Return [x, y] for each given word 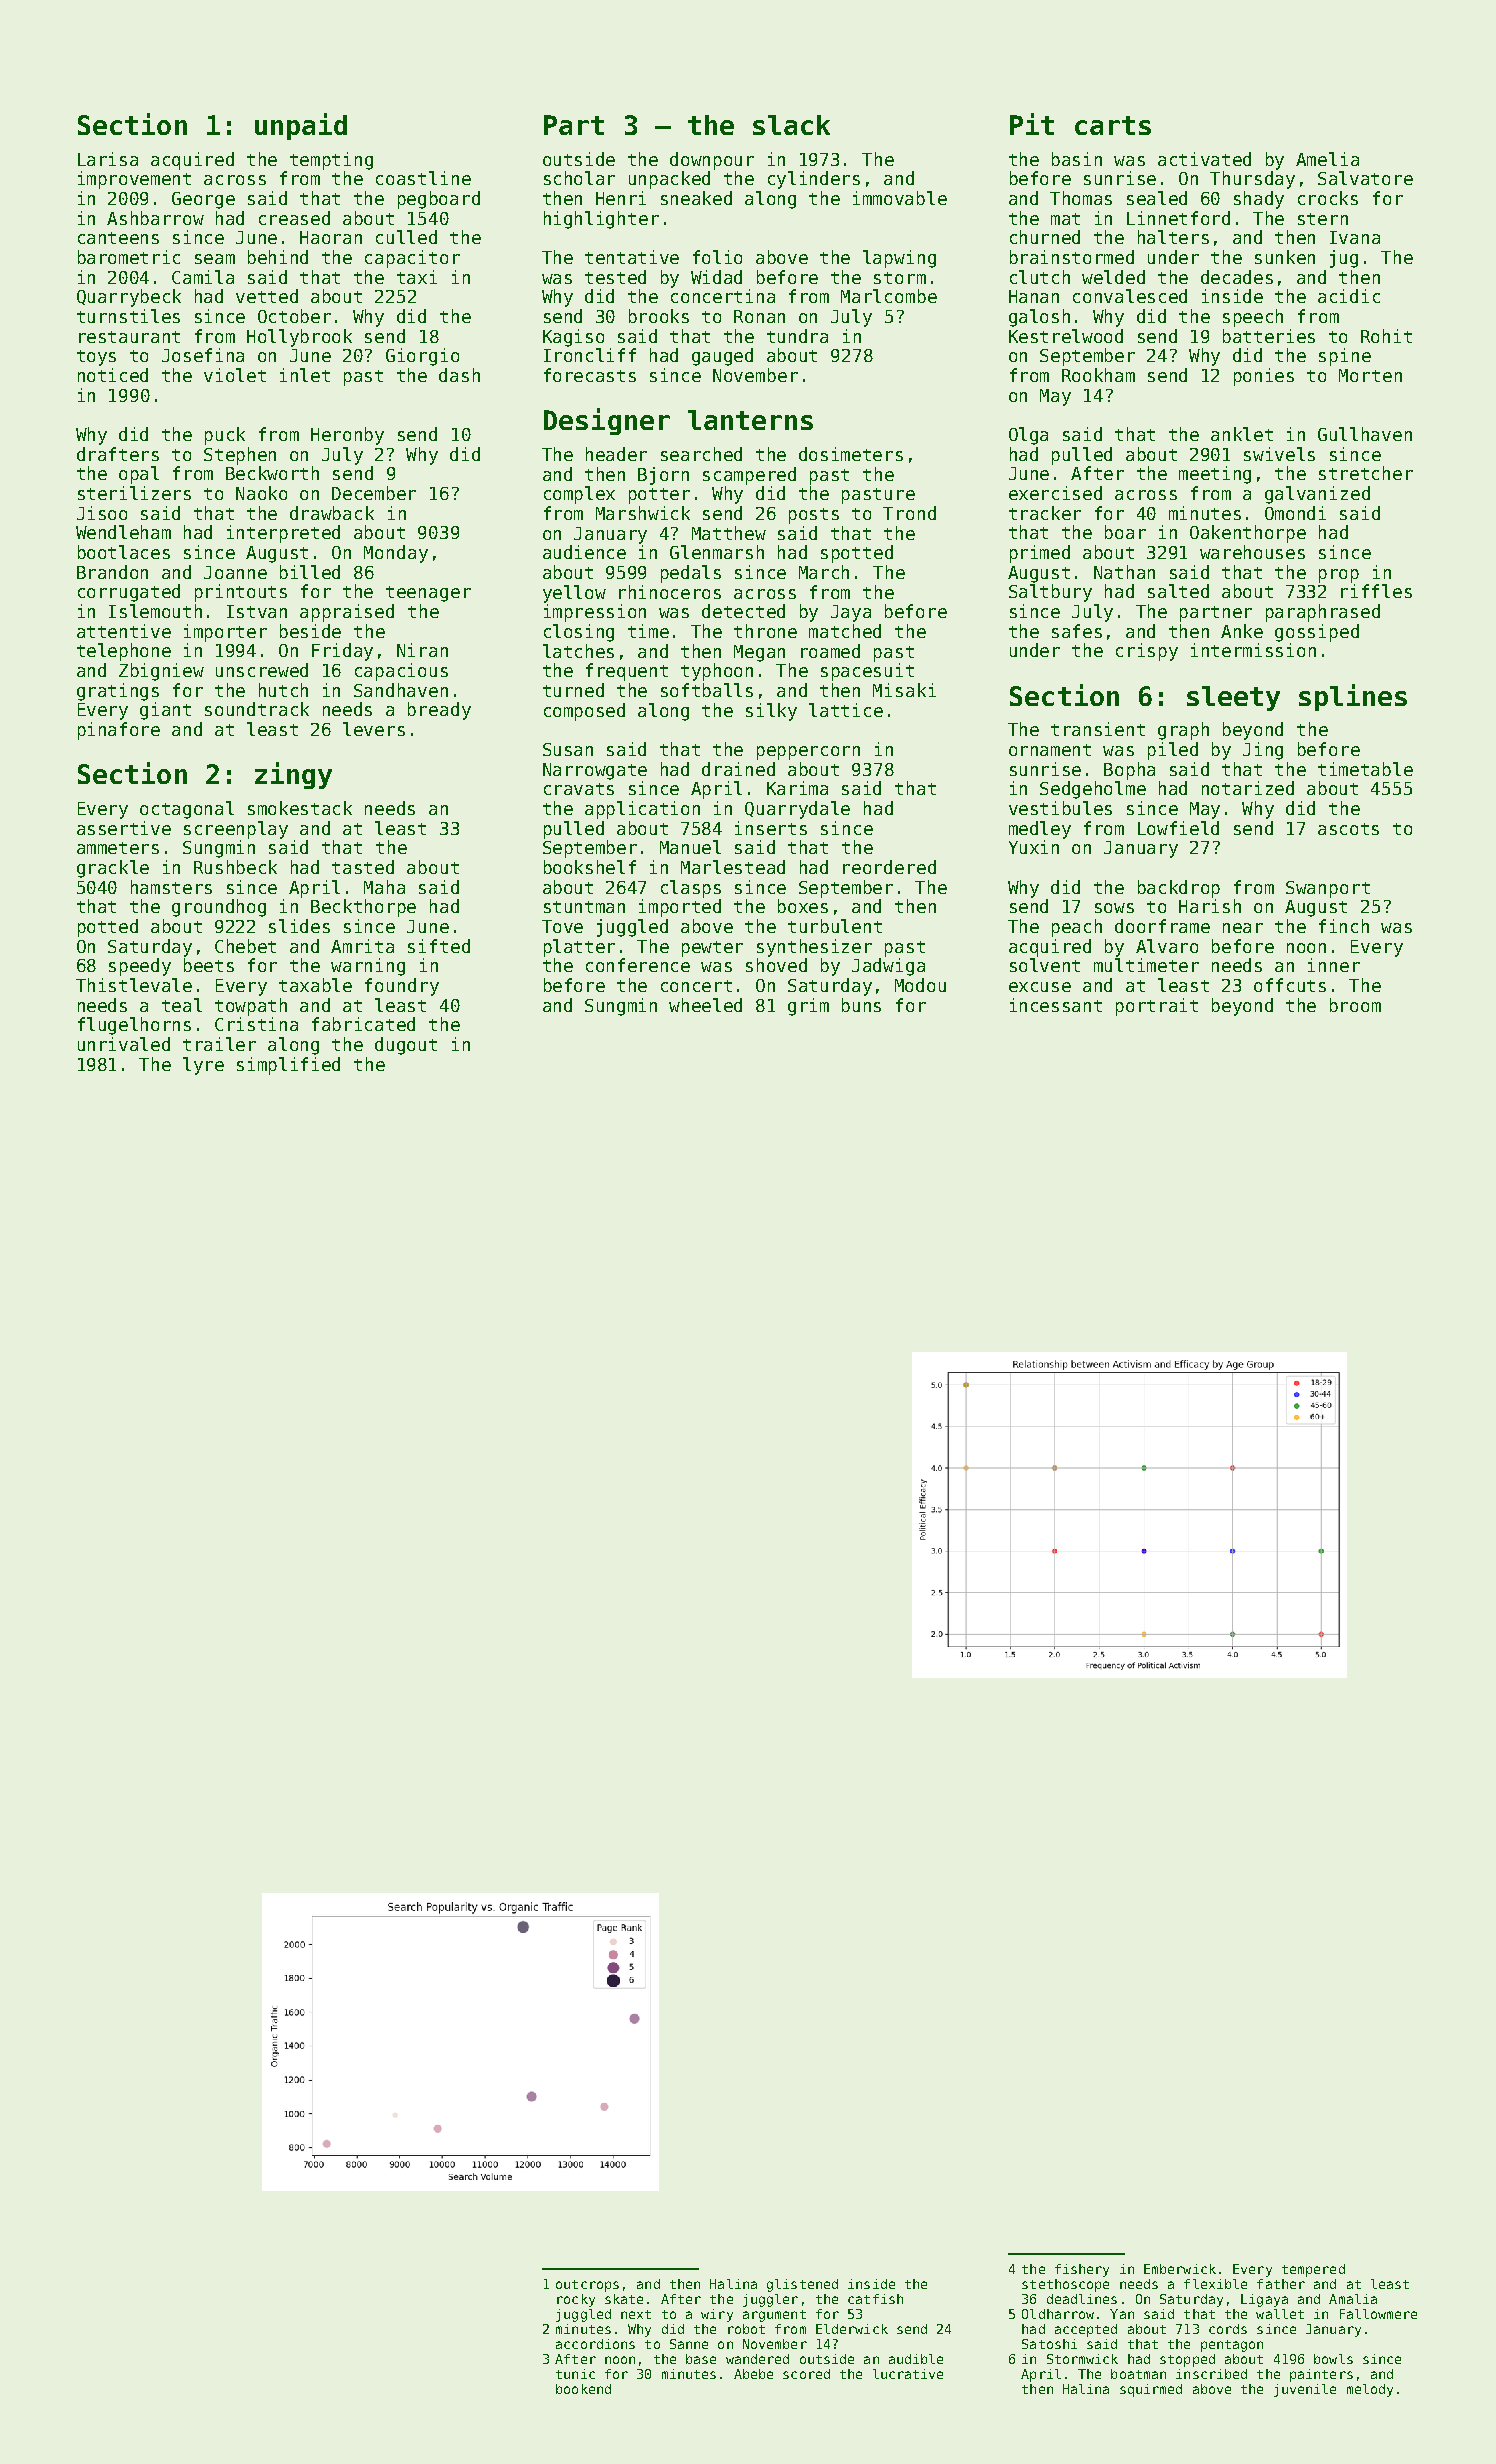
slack [791, 125]
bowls [1333, 2359]
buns [861, 1005]
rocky [576, 2300]
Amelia [1327, 159]
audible [916, 2359]
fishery [1082, 2270]
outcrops [587, 2286]
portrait [1157, 1007]
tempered [1313, 2270]
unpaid [301, 126]
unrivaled [124, 1044]
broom [1355, 1005]
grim [808, 1007]
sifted [439, 946]
